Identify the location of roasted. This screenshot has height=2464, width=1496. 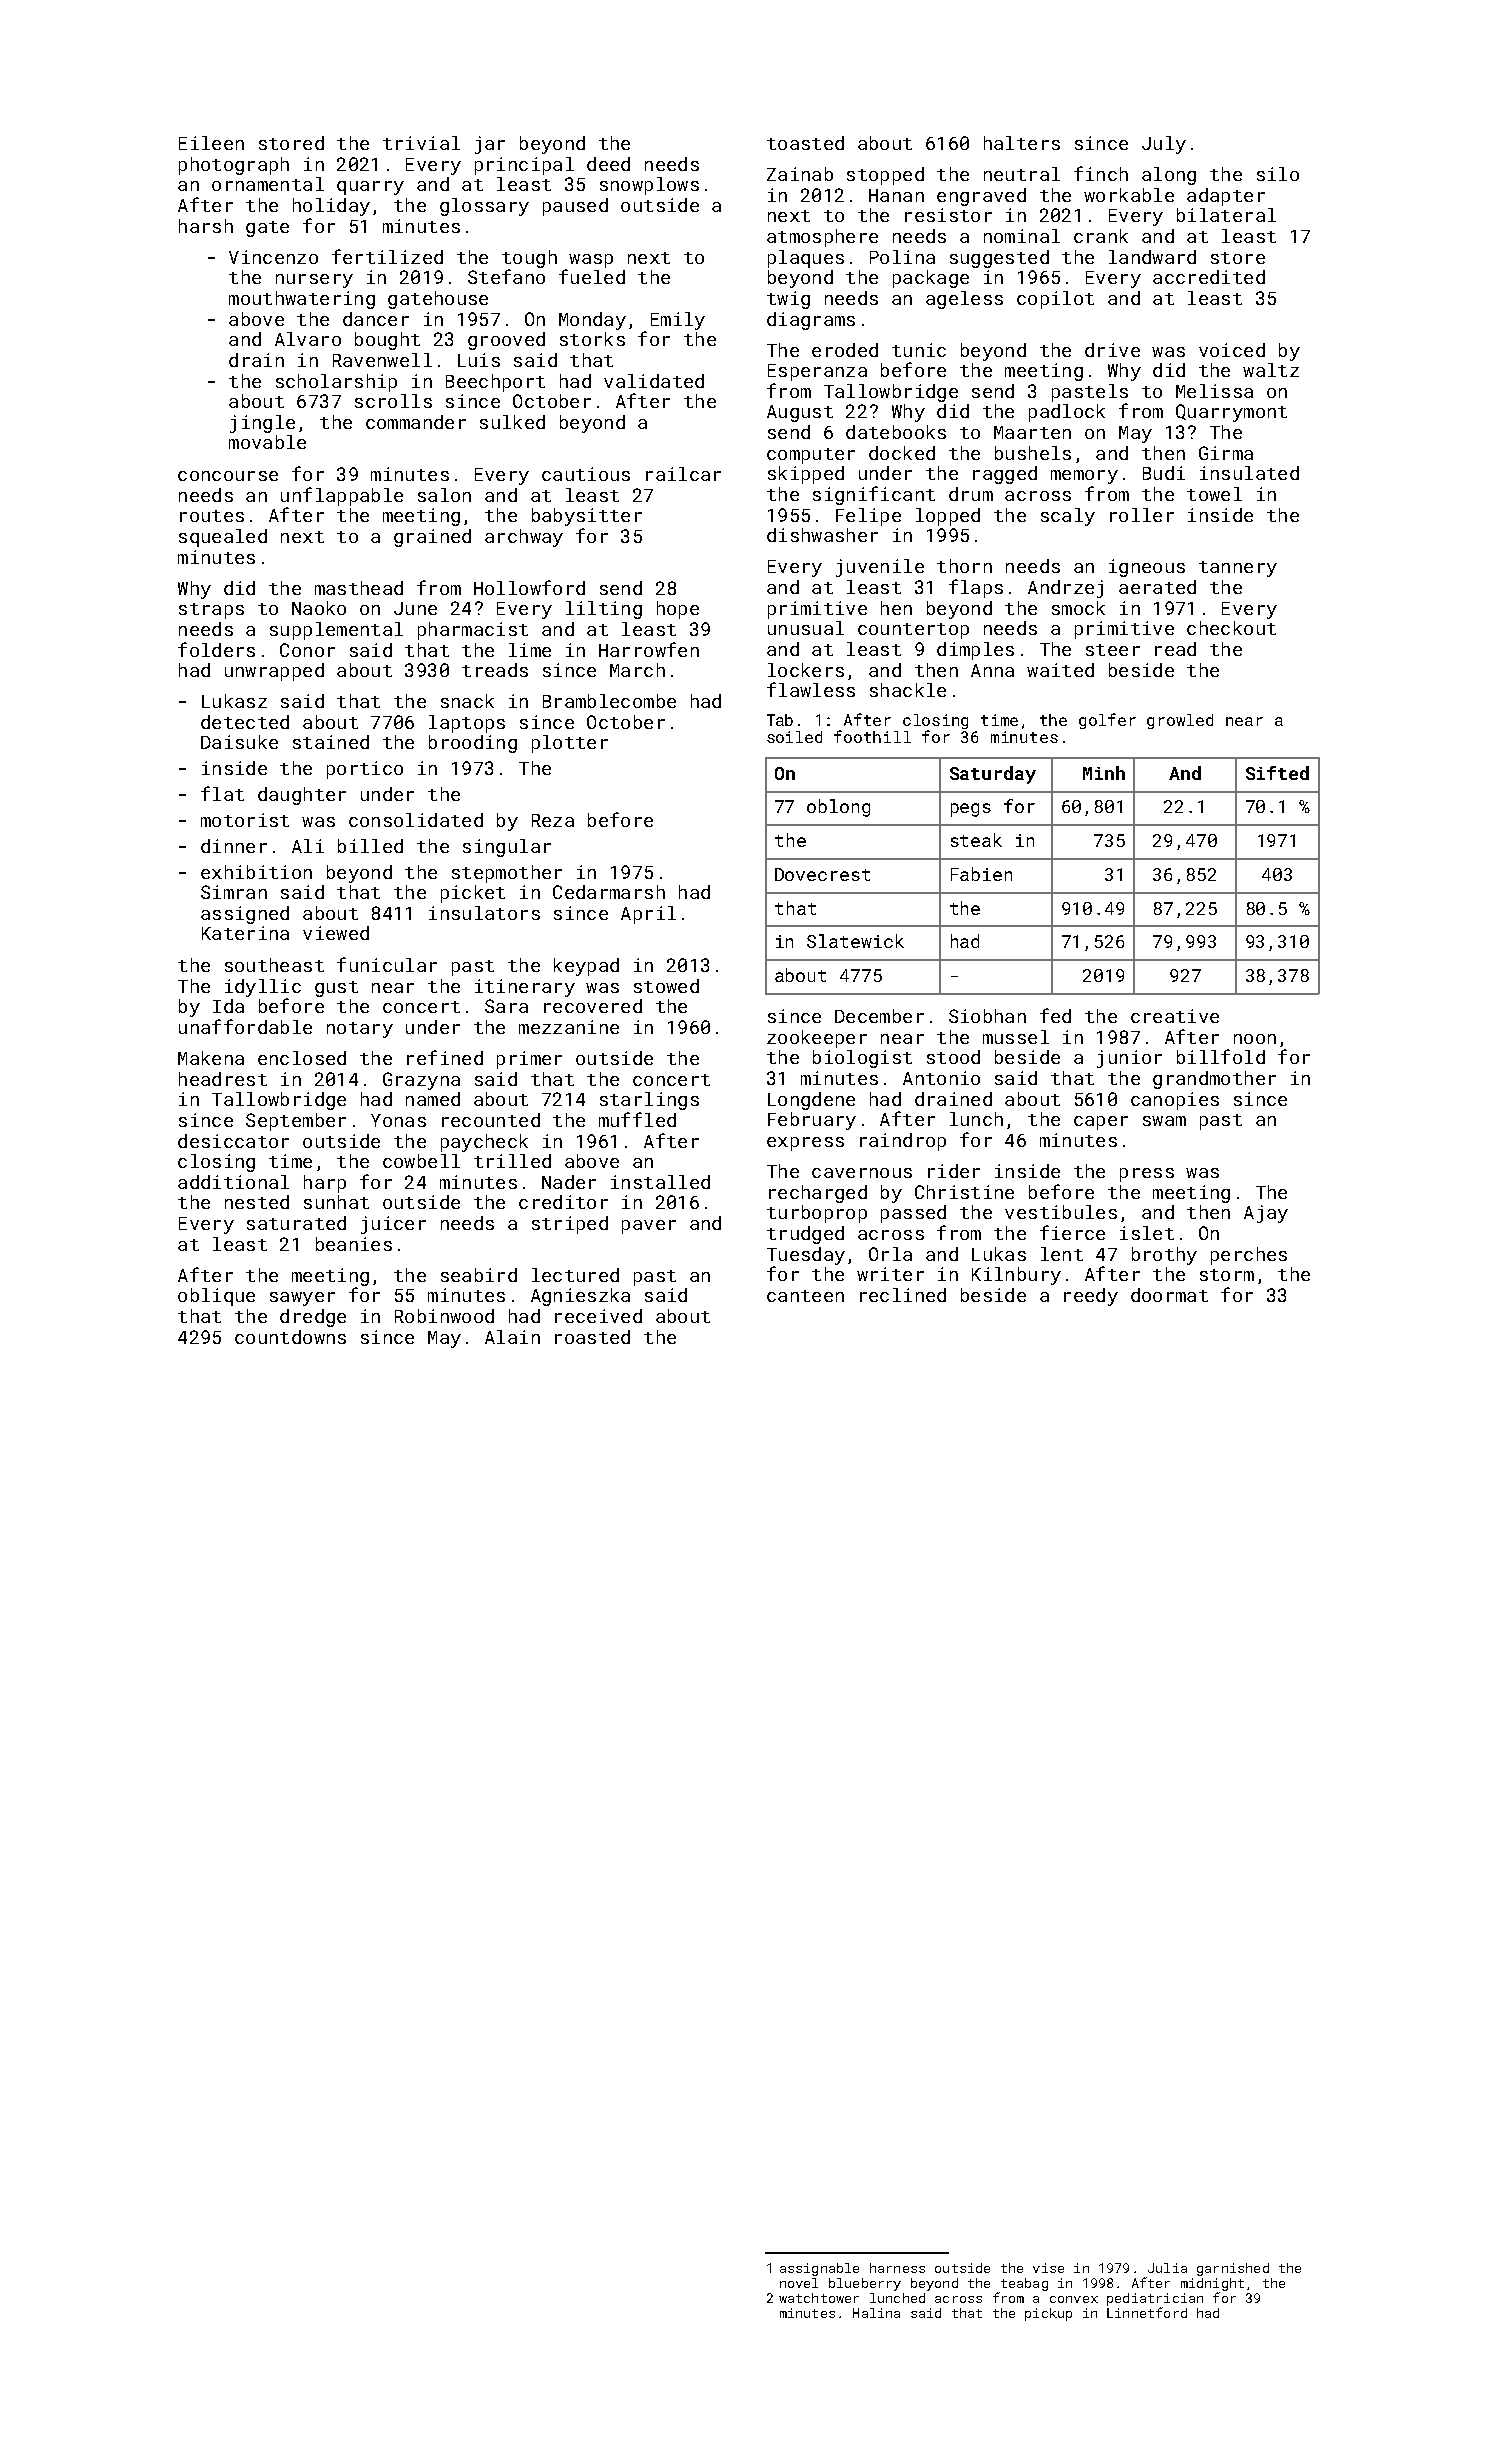
(592, 1337).
